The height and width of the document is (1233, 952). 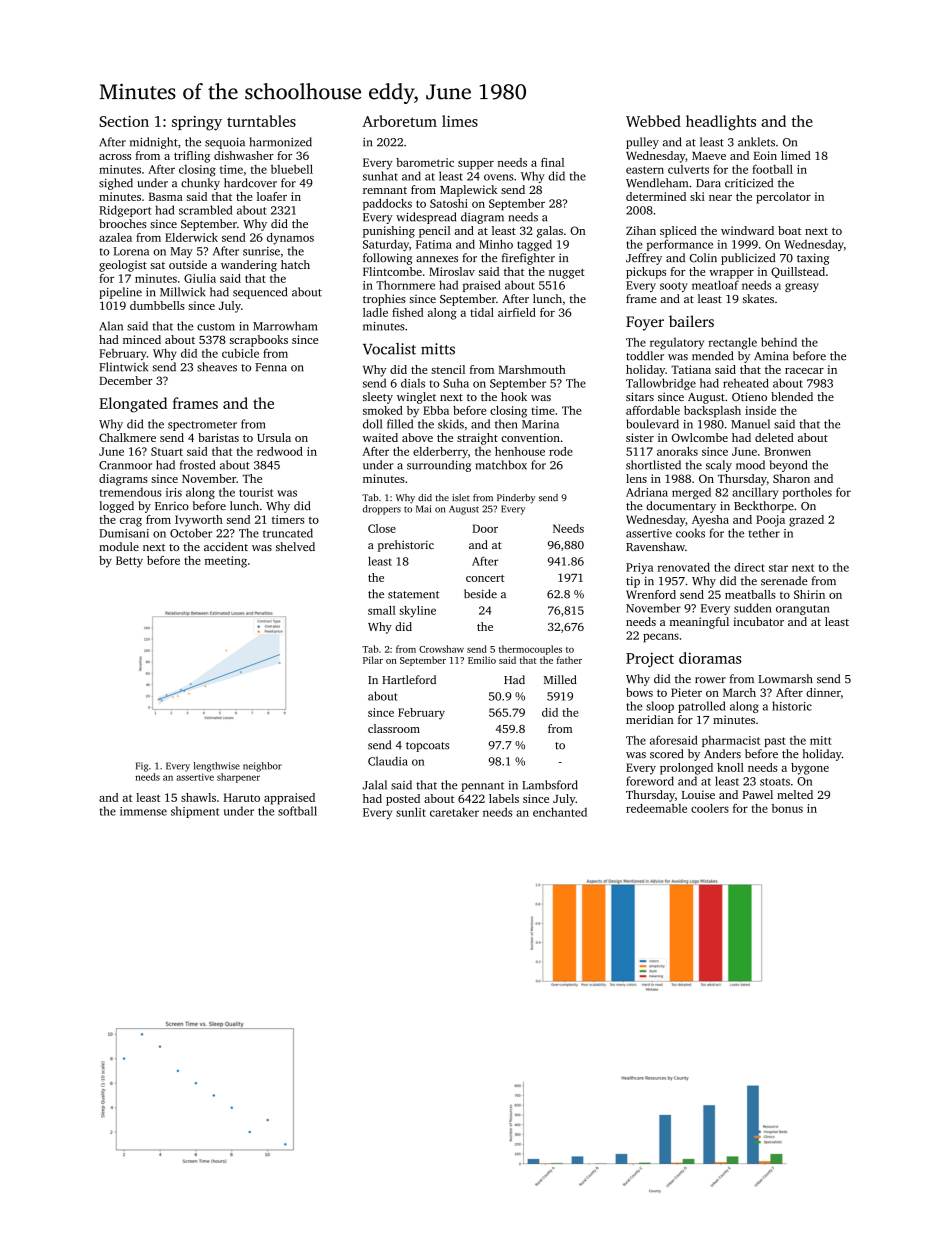 What do you see at coordinates (709, 156) in the document?
I see `Maeve` at bounding box center [709, 156].
